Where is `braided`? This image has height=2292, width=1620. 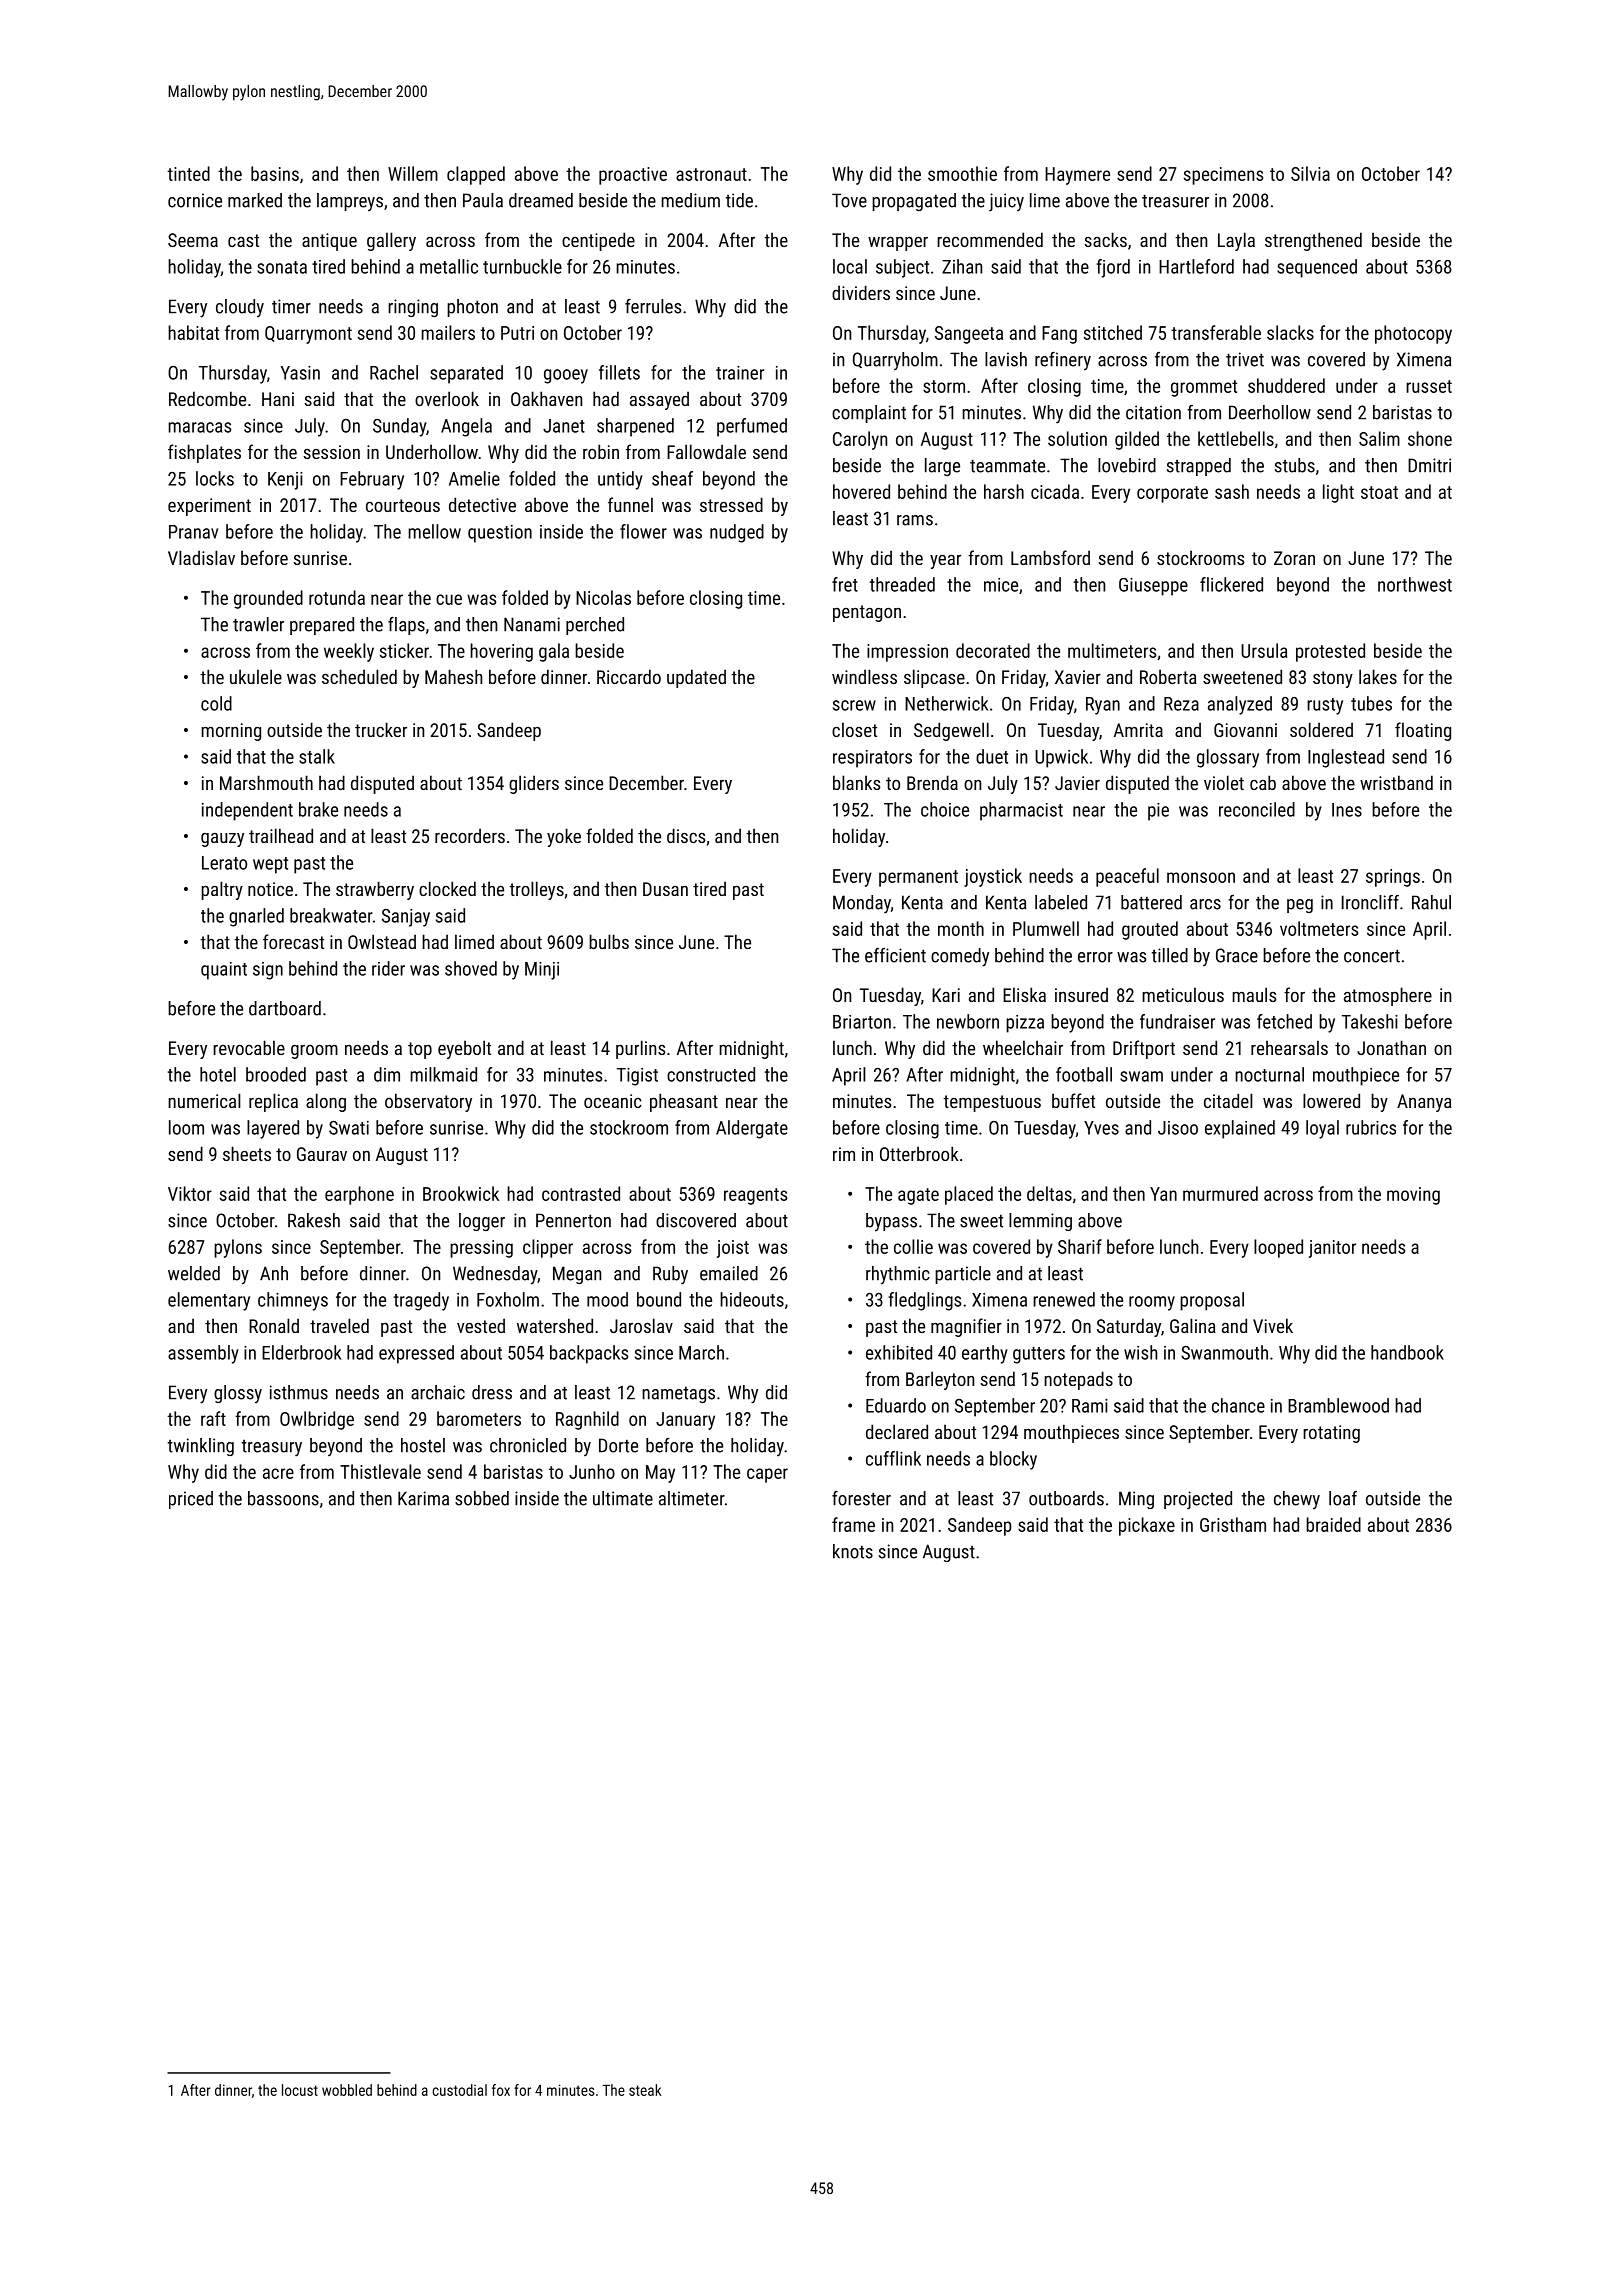 braided is located at coordinates (1333, 1524).
